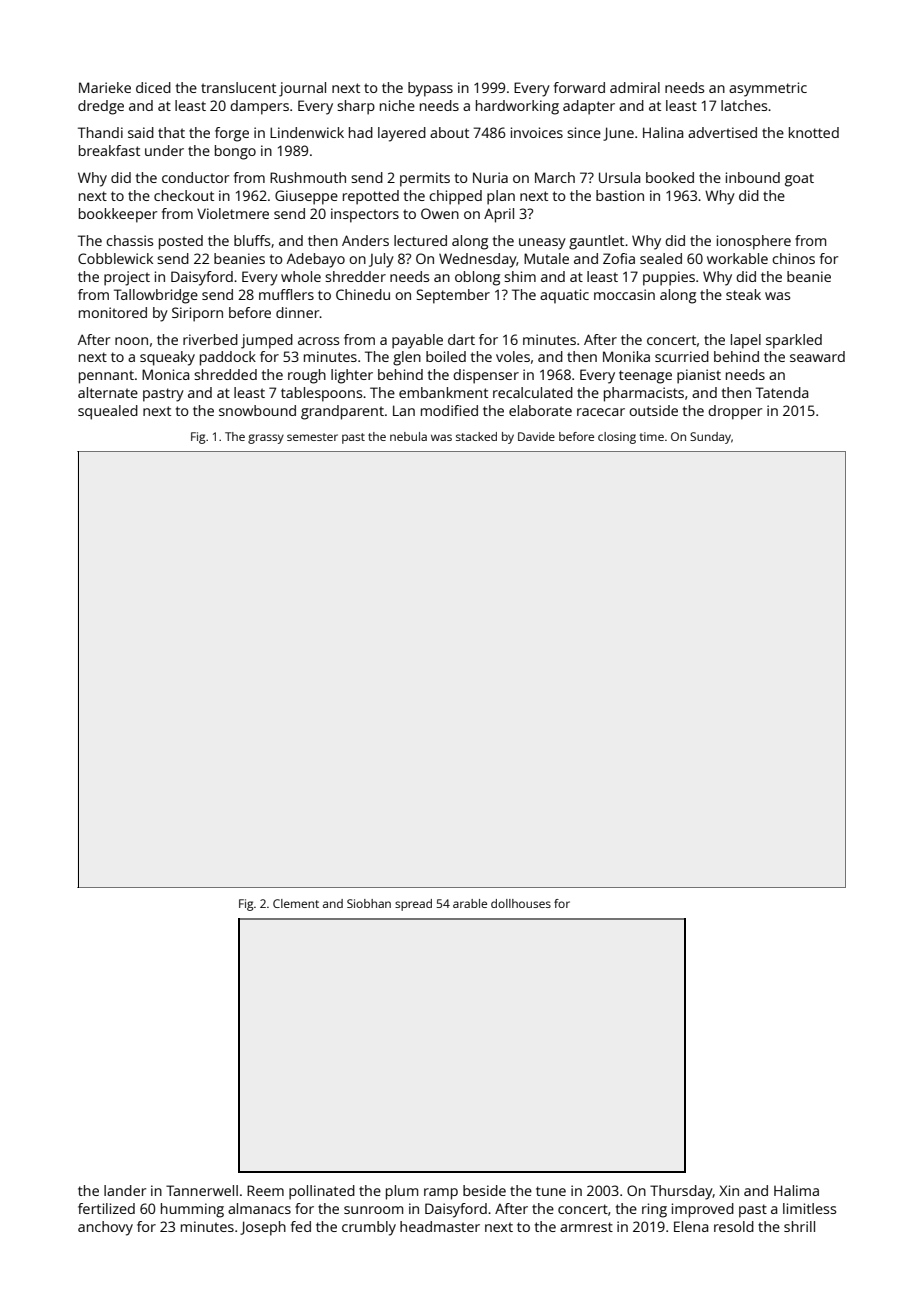  I want to click on arable, so click(470, 903).
